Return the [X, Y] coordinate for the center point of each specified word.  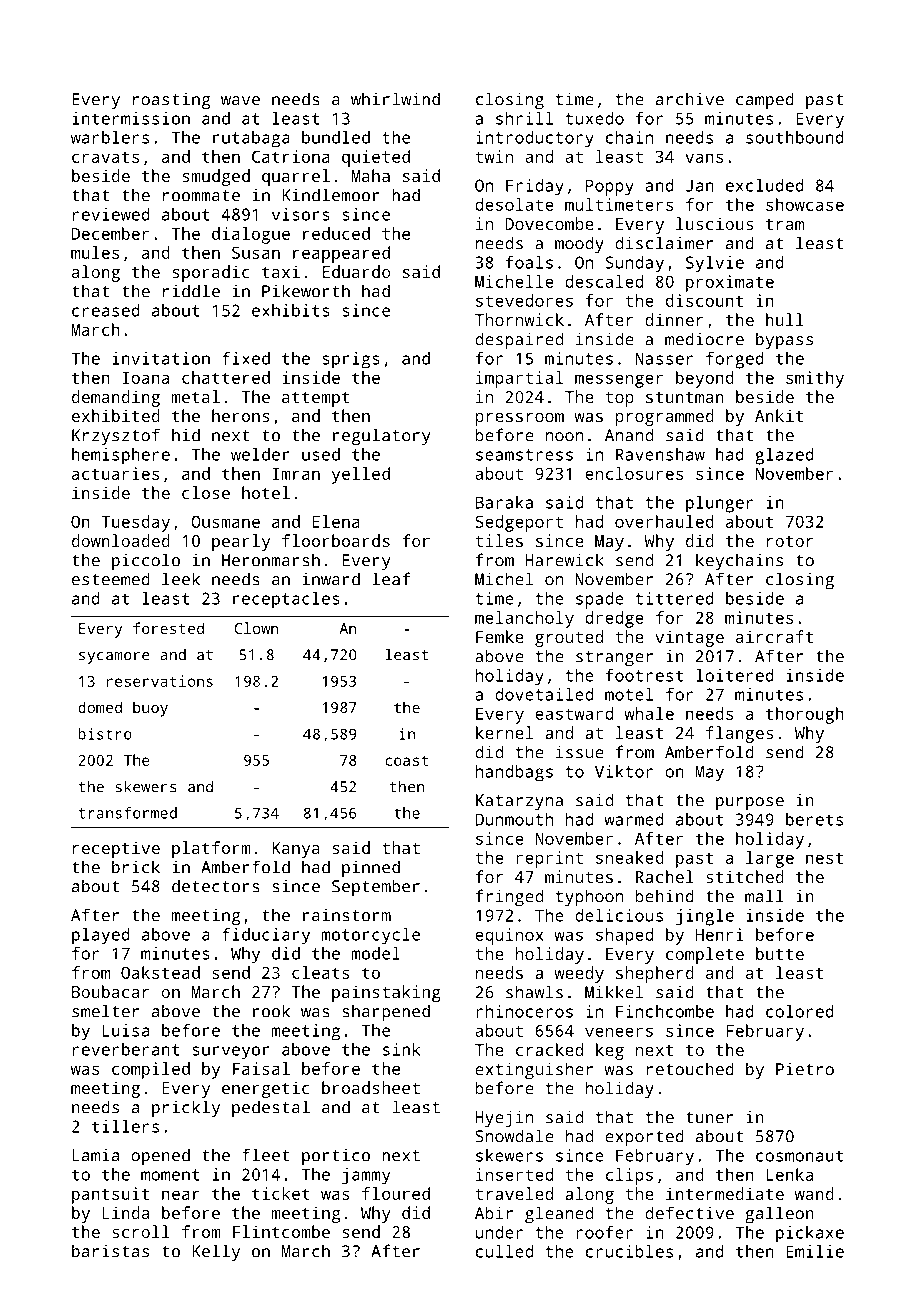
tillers [125, 1126]
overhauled [664, 521]
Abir [494, 1213]
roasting [171, 101]
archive [690, 99]
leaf [391, 579]
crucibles [629, 1251]
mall [764, 896]
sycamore [114, 658]
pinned [371, 868]
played [101, 936]
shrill [524, 118]
